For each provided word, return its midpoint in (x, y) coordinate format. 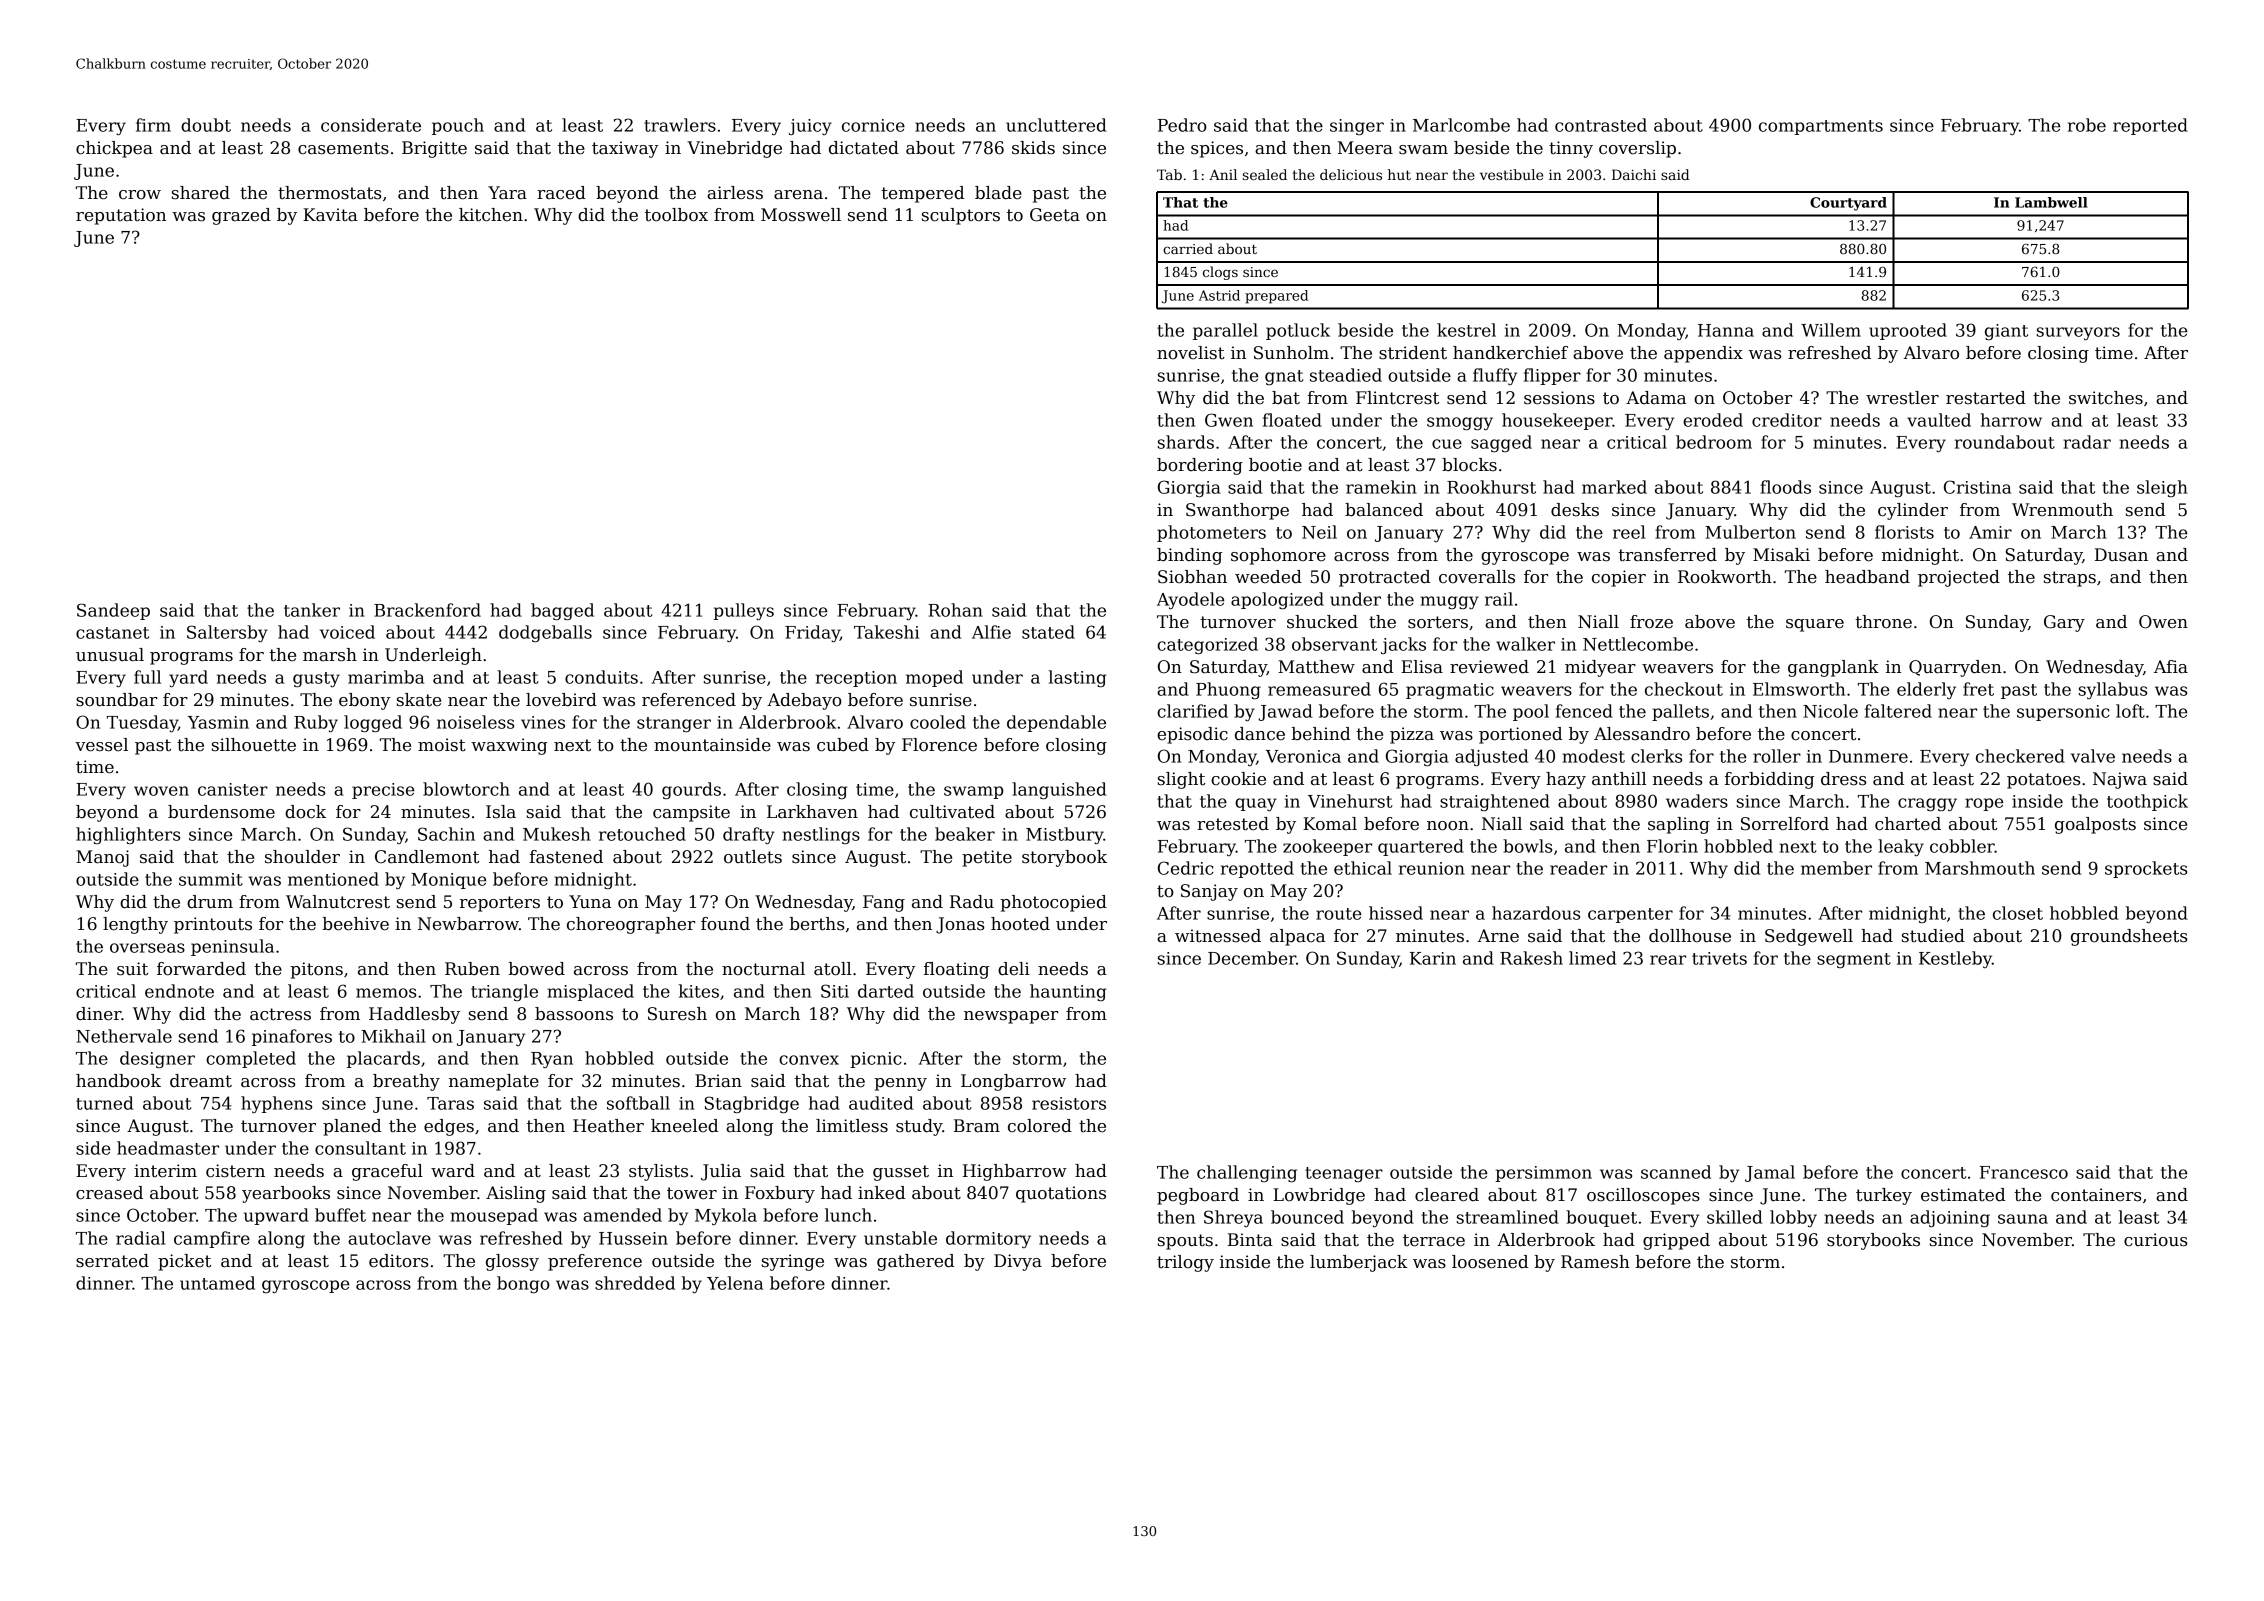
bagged (562, 611)
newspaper (1011, 1017)
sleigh (2162, 488)
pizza (1412, 735)
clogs (1220, 273)
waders (1697, 801)
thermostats (329, 193)
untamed (217, 1283)
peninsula (232, 947)
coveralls (1477, 577)
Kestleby (1955, 959)
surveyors (2078, 333)
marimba (386, 677)
